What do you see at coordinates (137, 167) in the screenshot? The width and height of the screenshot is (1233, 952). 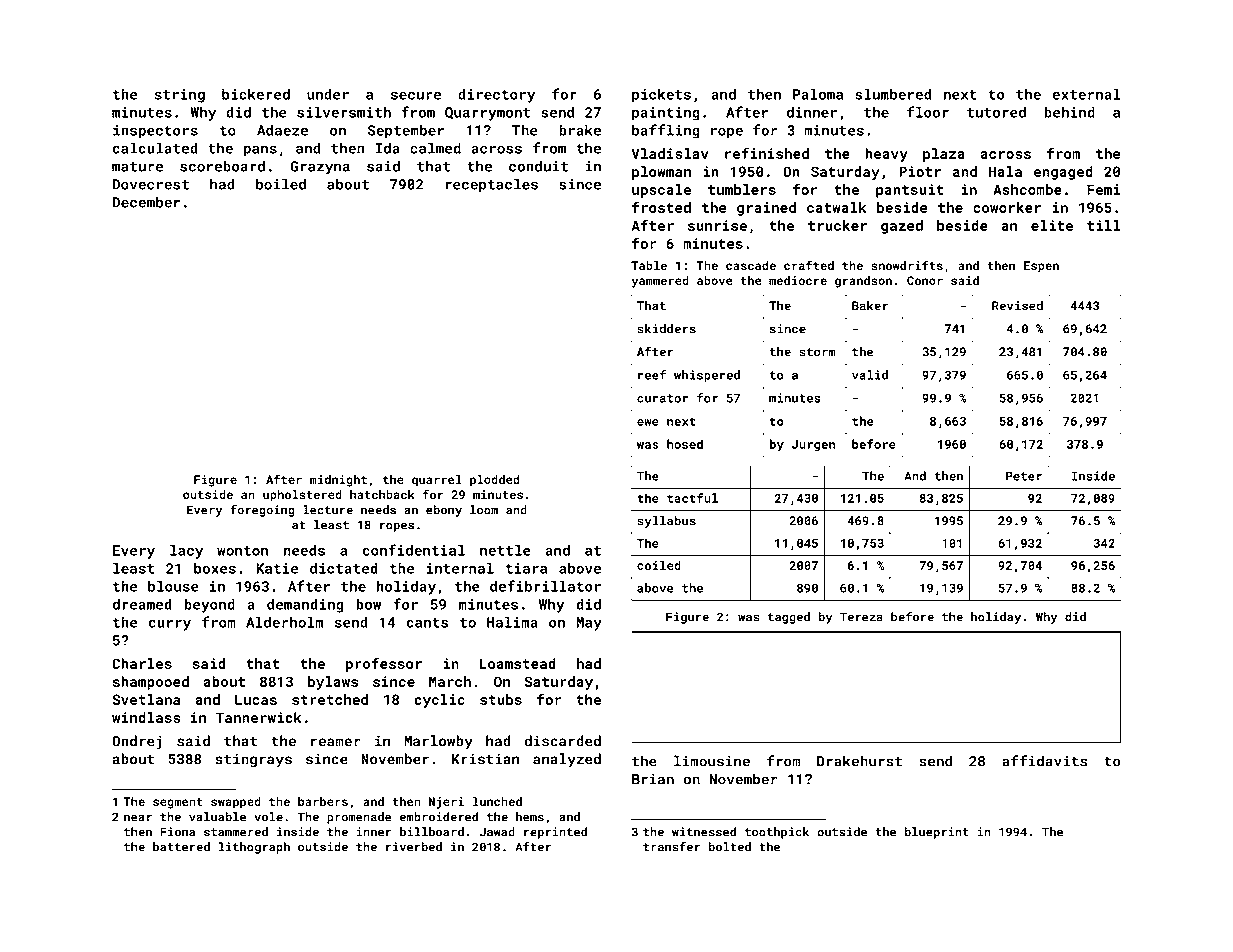 I see `mature` at bounding box center [137, 167].
